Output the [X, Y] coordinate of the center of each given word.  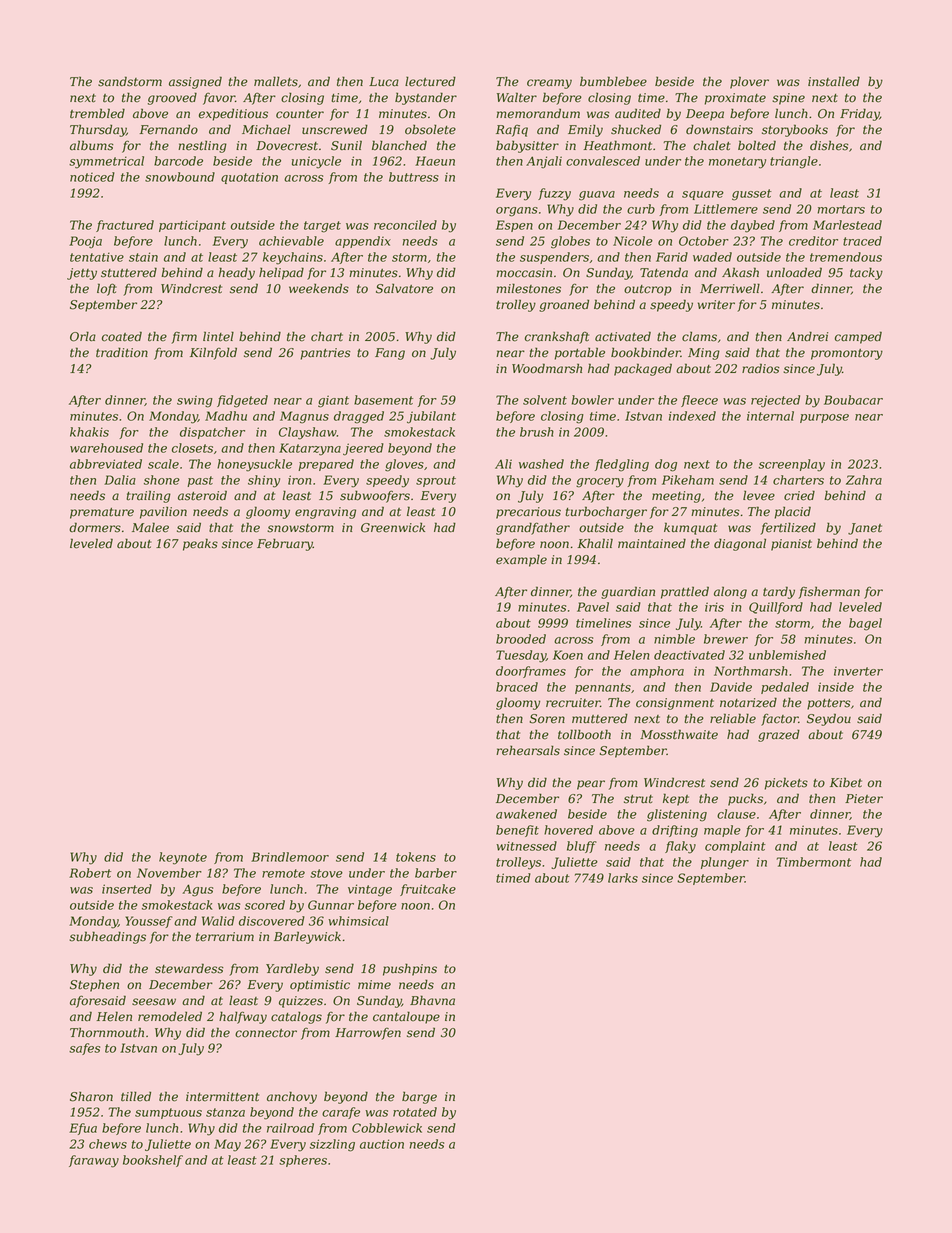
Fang [390, 354]
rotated [415, 1112]
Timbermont [814, 862]
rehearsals [528, 751]
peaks [200, 544]
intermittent [222, 1097]
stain [143, 257]
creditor [813, 241]
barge [419, 1098]
